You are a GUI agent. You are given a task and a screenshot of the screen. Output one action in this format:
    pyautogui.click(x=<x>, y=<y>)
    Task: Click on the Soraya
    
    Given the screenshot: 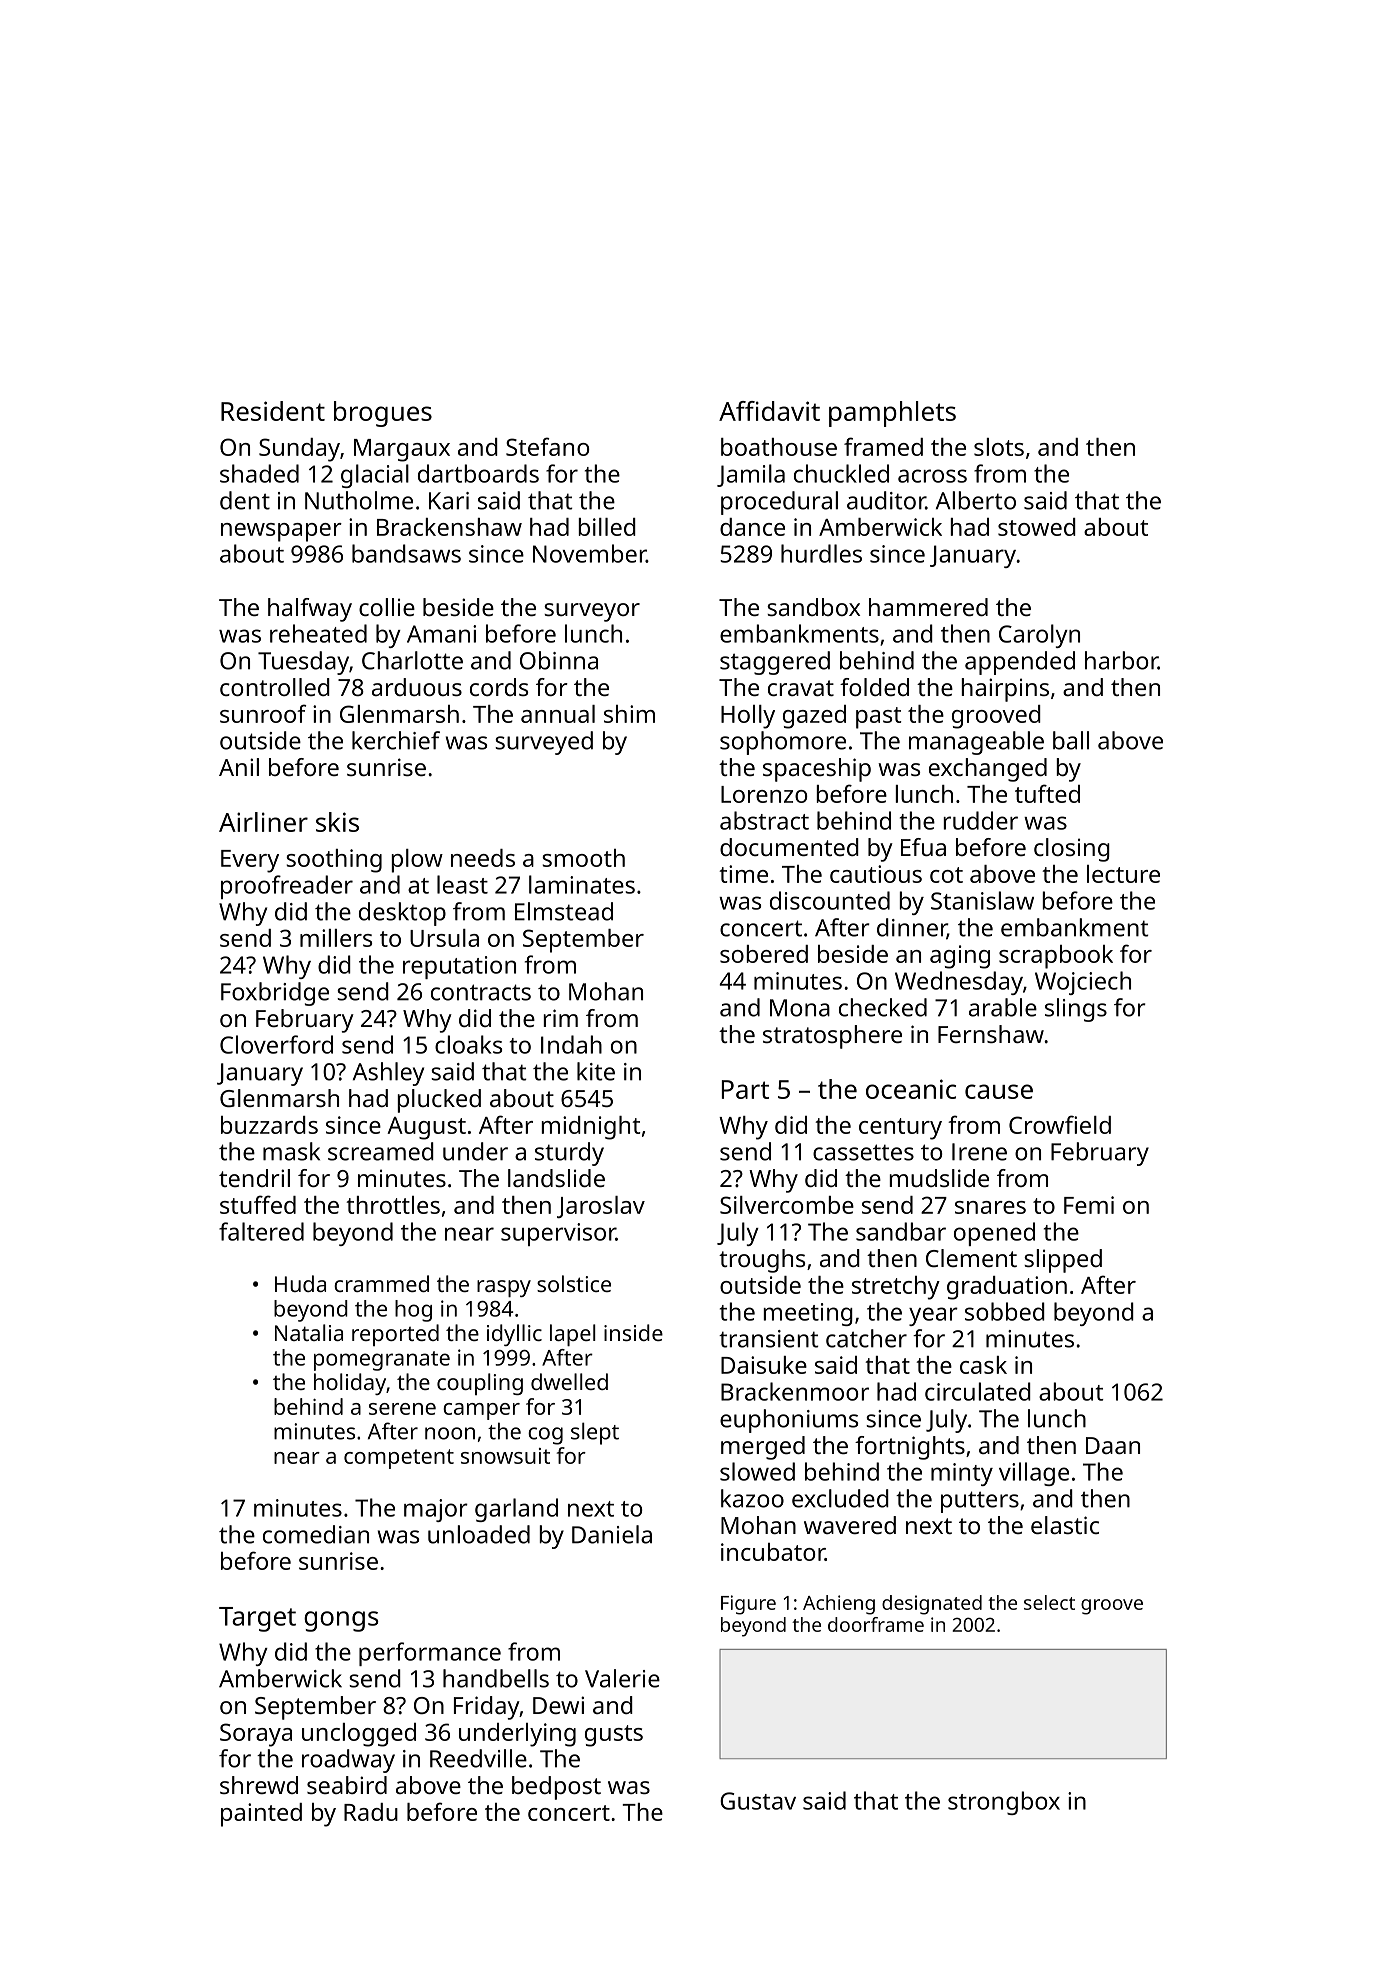 What is the action you would take?
    pyautogui.click(x=256, y=1735)
